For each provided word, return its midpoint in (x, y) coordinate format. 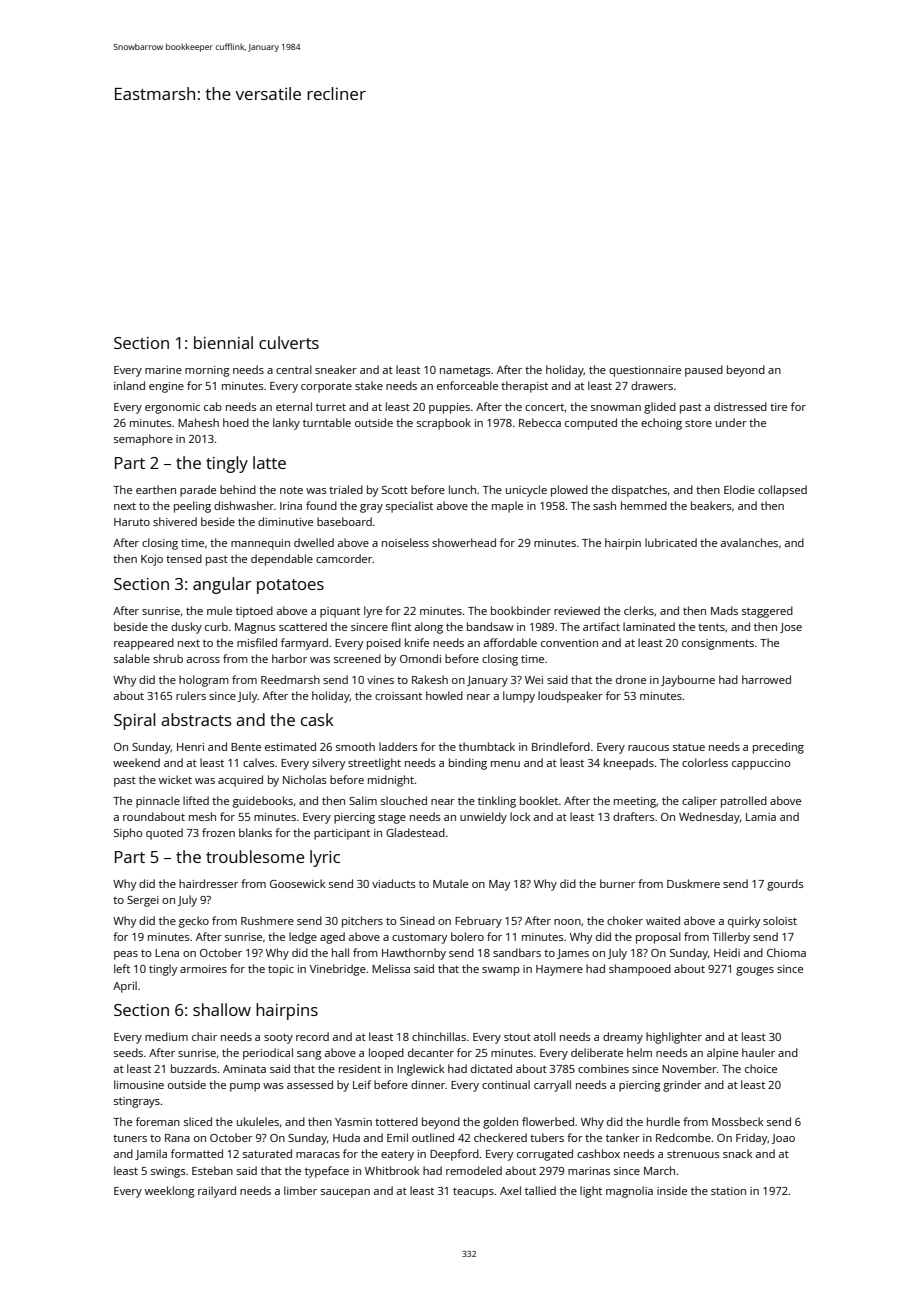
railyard (217, 1192)
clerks (639, 610)
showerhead (464, 542)
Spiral (134, 721)
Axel (510, 1190)
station (728, 1191)
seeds (128, 1052)
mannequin (260, 544)
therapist (524, 387)
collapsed (782, 491)
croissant (398, 696)
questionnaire (645, 371)
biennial (223, 342)
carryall (552, 1086)
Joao (783, 1139)
